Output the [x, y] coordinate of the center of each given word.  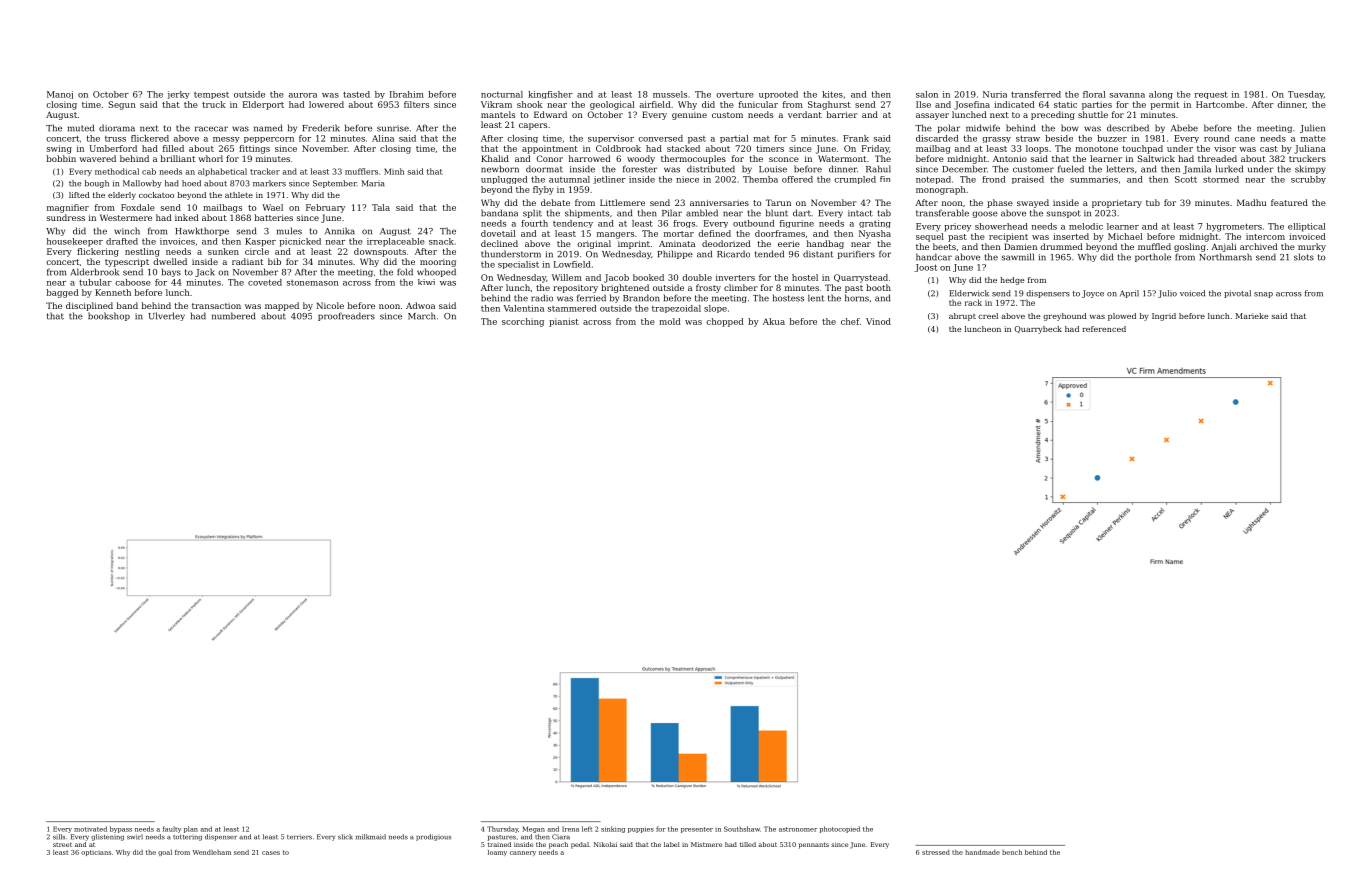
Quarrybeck [1038, 330]
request [1211, 95]
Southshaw [742, 829]
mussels [670, 94]
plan [191, 829]
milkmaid [371, 837]
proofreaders [346, 316]
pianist [564, 322]
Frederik [321, 128]
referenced [1104, 329]
